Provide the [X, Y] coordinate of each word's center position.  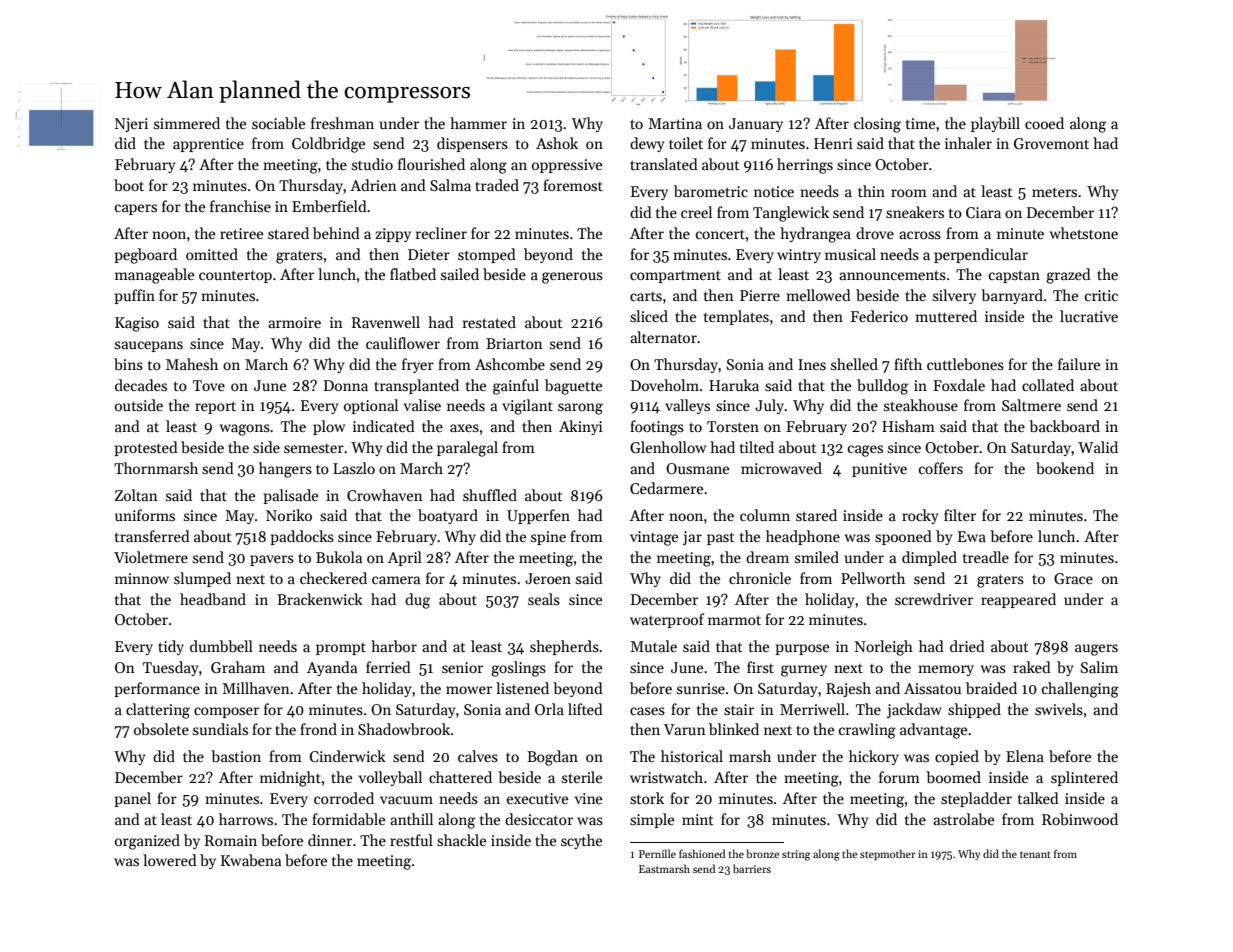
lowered [170, 860]
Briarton [514, 343]
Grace [1073, 578]
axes [464, 428]
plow [329, 427]
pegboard [145, 256]
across [920, 235]
